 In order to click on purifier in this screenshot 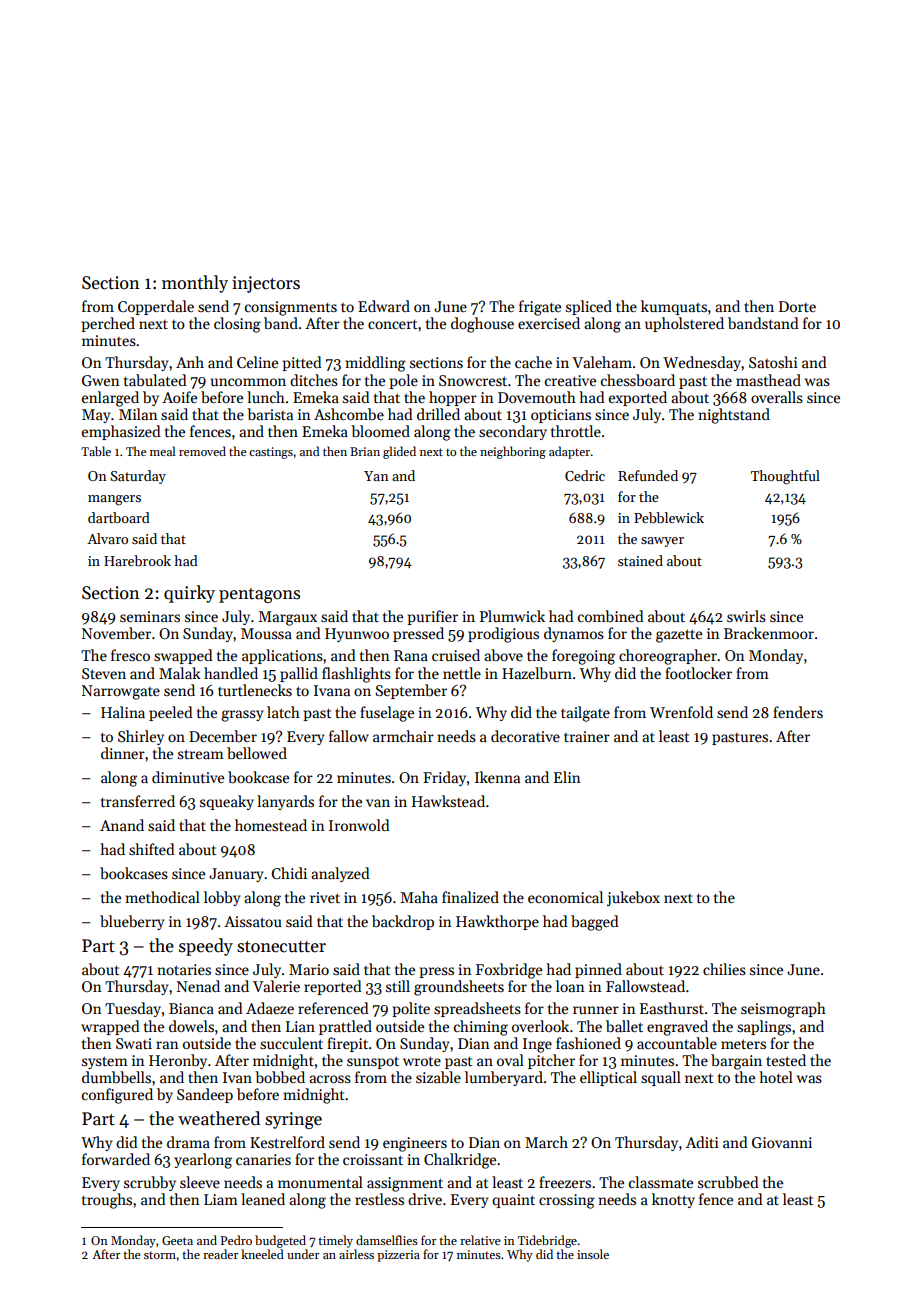, I will do `click(432, 617)`.
